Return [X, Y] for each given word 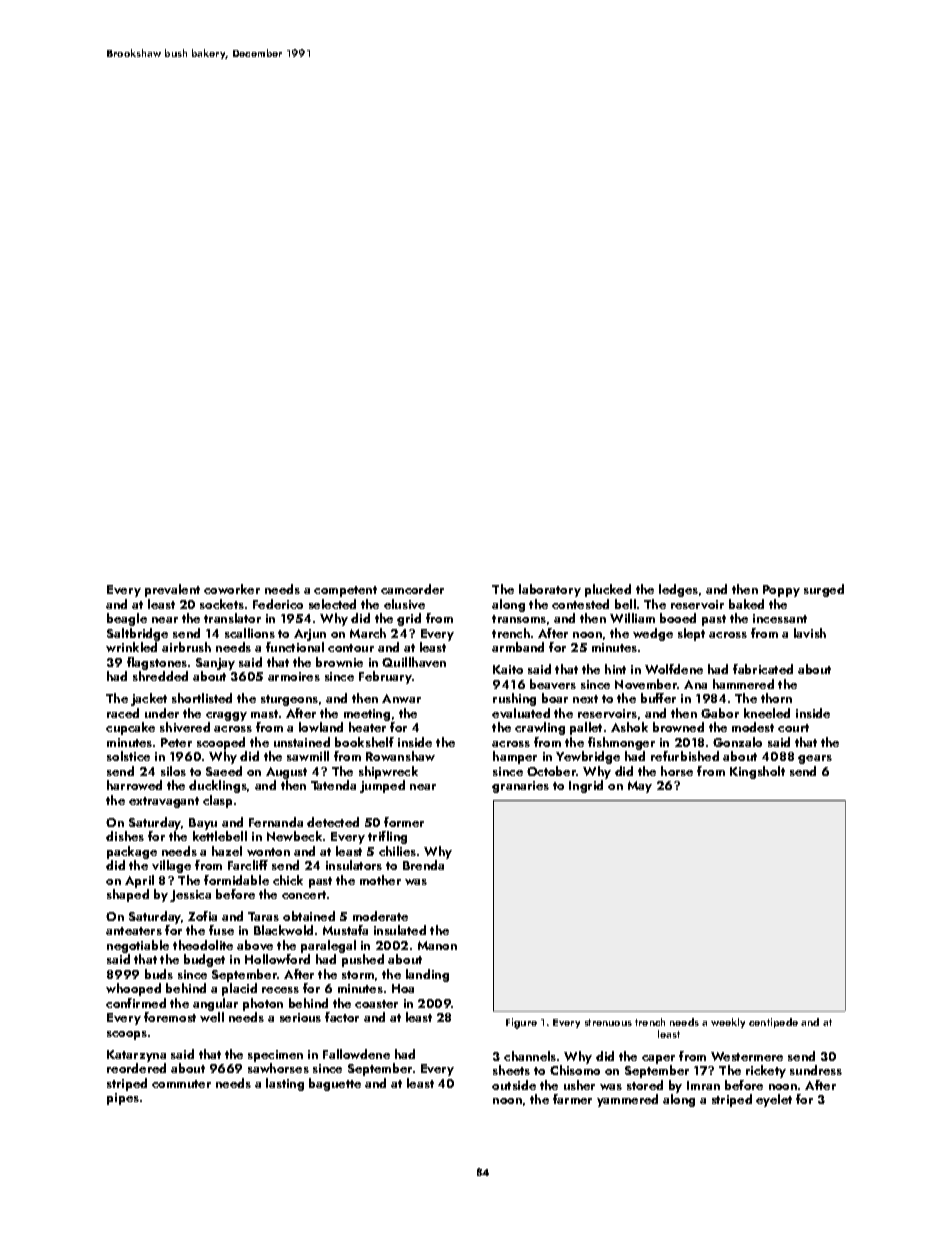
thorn [776, 698]
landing [427, 975]
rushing [514, 699]
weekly [728, 1023]
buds [159, 974]
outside [514, 1085]
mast [264, 714]
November [646, 684]
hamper [515, 757]
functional [295, 647]
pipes [123, 1099]
